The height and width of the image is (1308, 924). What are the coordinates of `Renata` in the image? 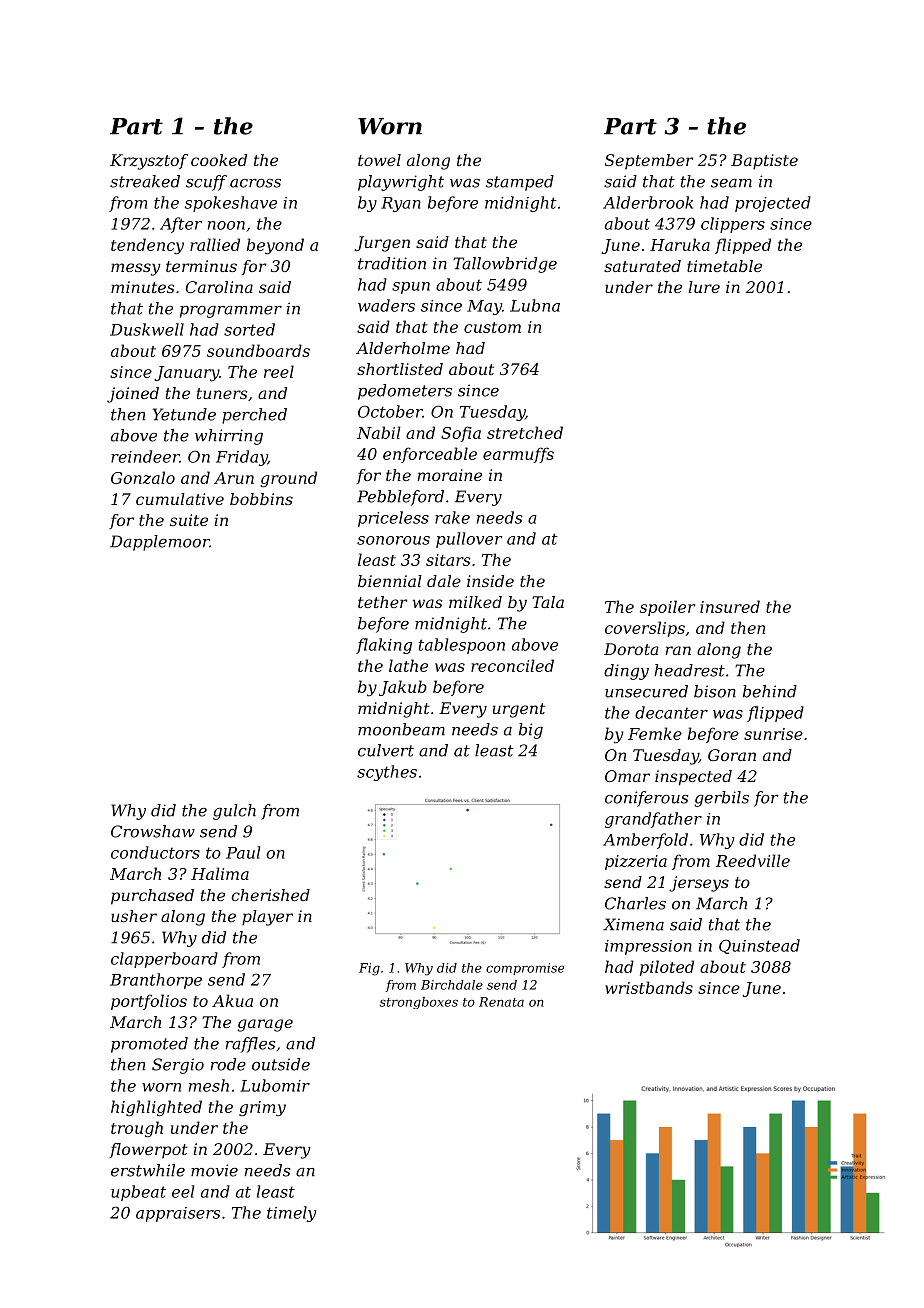 It's located at (501, 1002).
